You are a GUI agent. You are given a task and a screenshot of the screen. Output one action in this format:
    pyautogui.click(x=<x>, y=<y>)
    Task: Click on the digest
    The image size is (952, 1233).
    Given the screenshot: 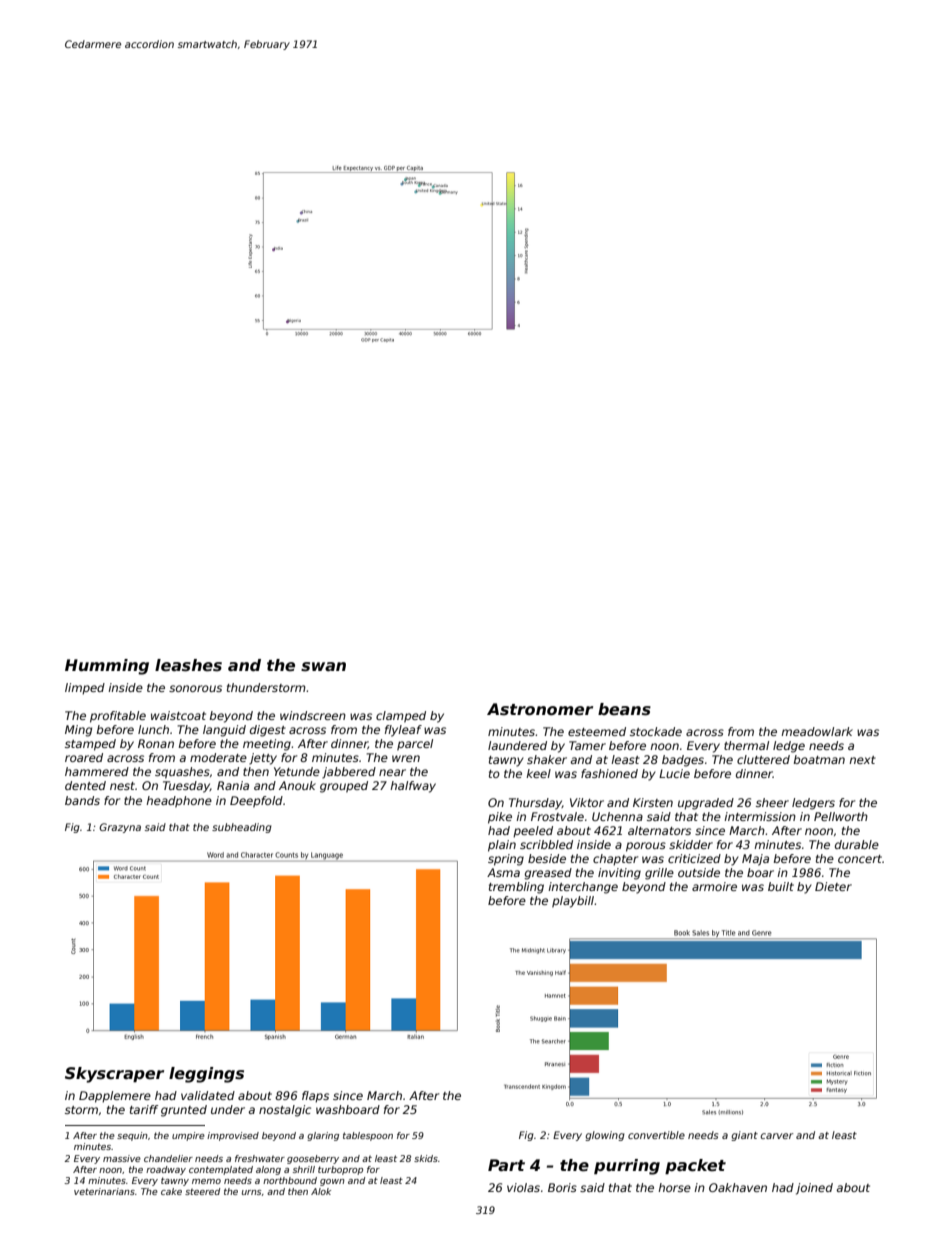 What is the action you would take?
    pyautogui.click(x=268, y=731)
